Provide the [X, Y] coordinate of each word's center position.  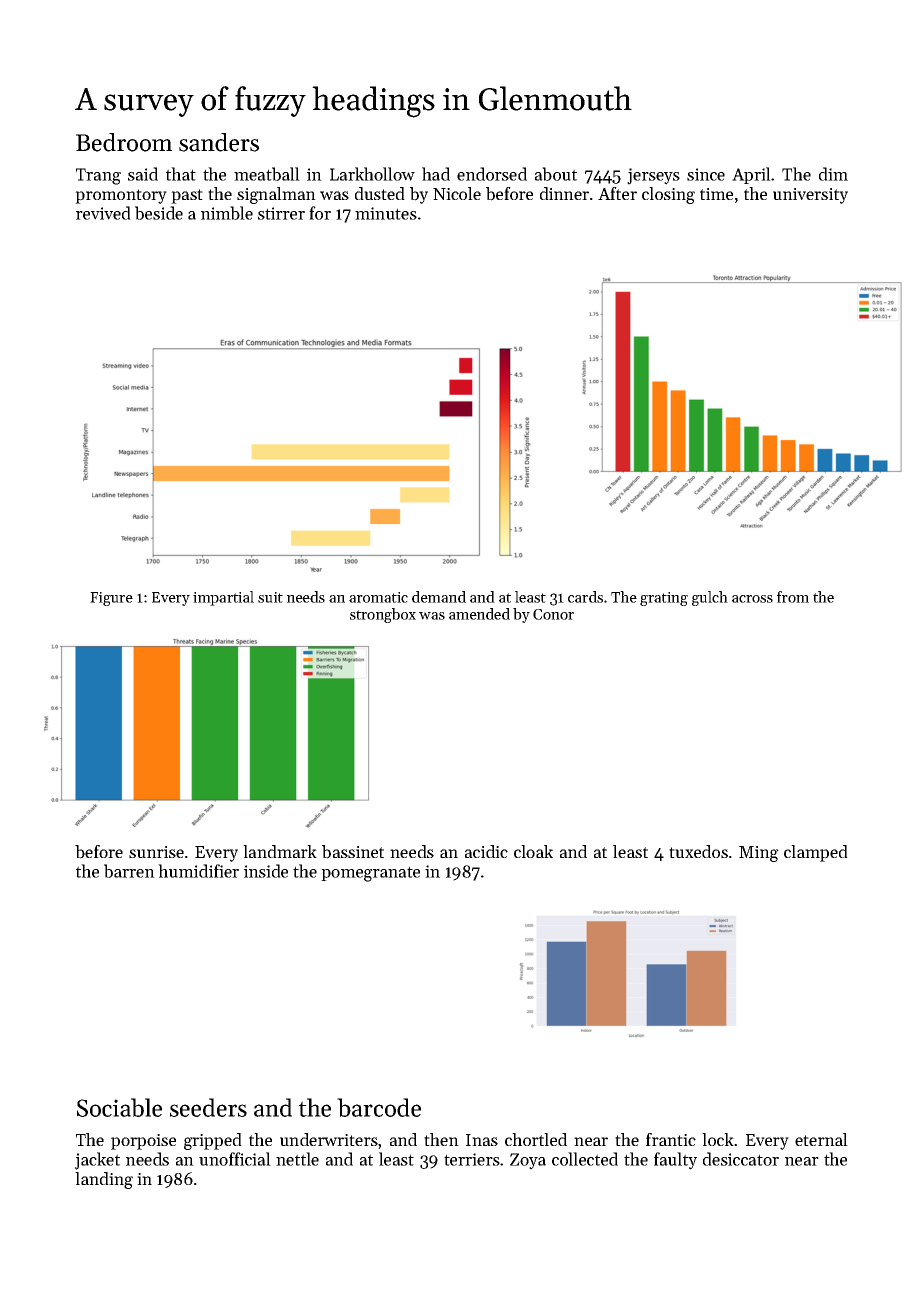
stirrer [281, 213]
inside [266, 871]
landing [104, 1180]
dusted [380, 193]
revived [103, 213]
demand [439, 597]
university [810, 196]
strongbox [383, 615]
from [793, 597]
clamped [816, 853]
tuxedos [698, 851]
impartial [223, 598]
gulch [710, 598]
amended [479, 614]
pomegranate [370, 874]
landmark [280, 851]
